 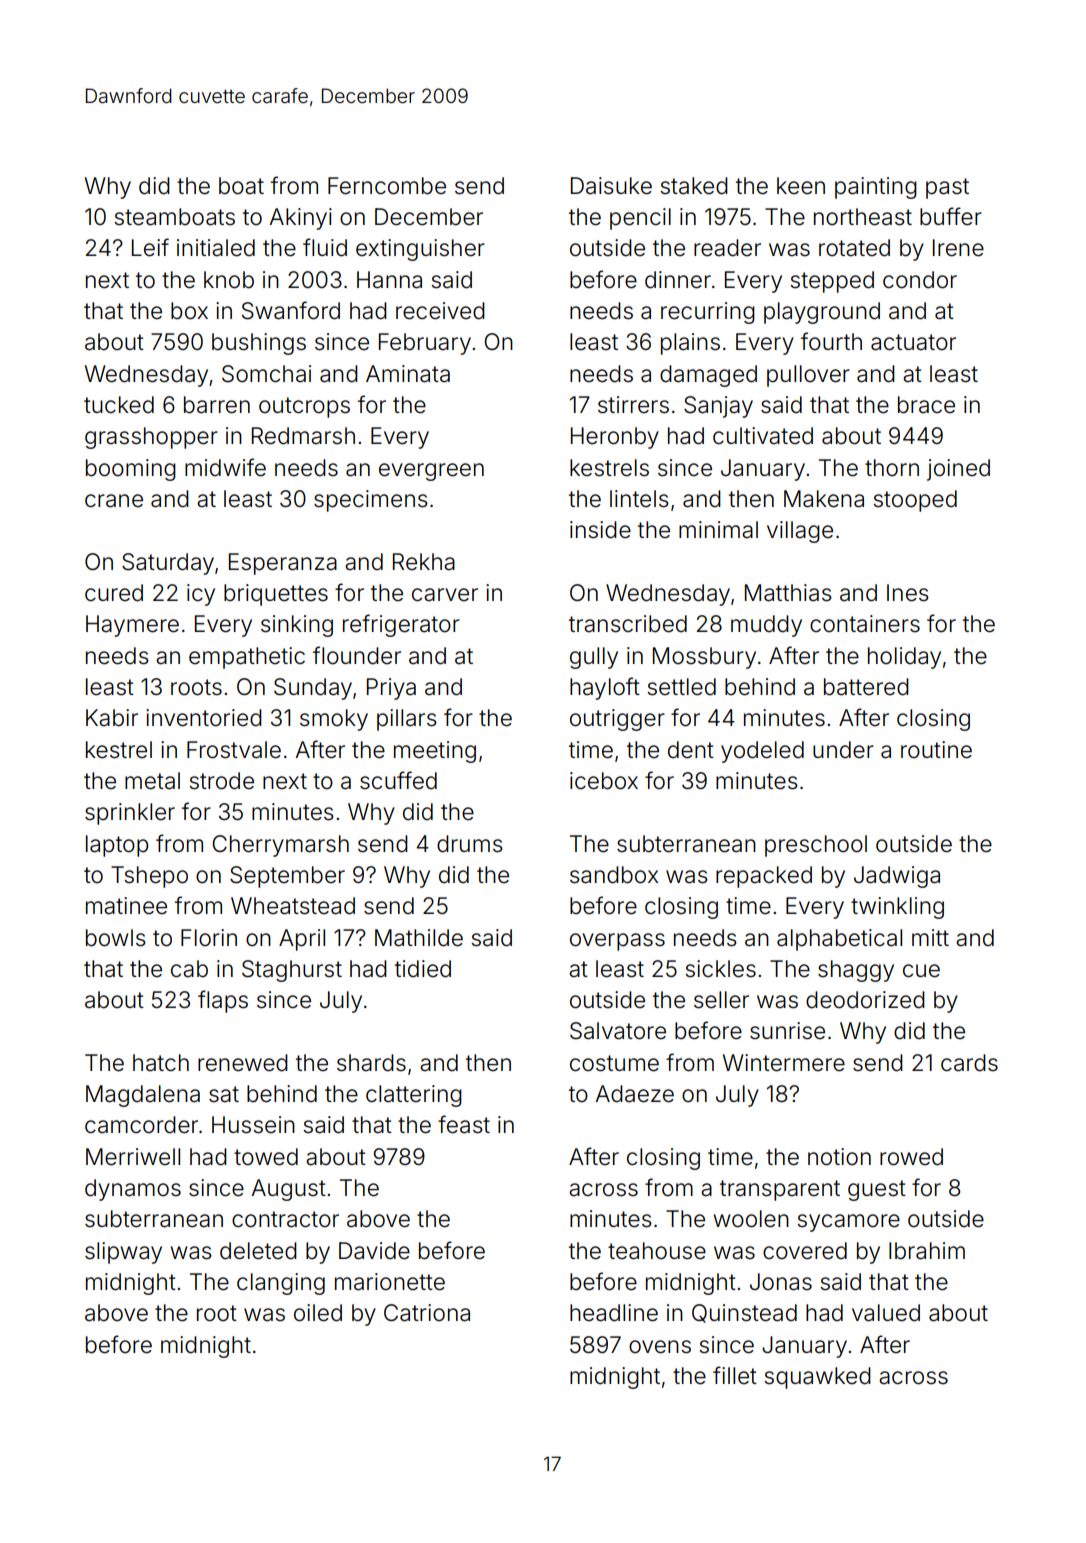 I want to click on actuator, so click(x=913, y=342).
